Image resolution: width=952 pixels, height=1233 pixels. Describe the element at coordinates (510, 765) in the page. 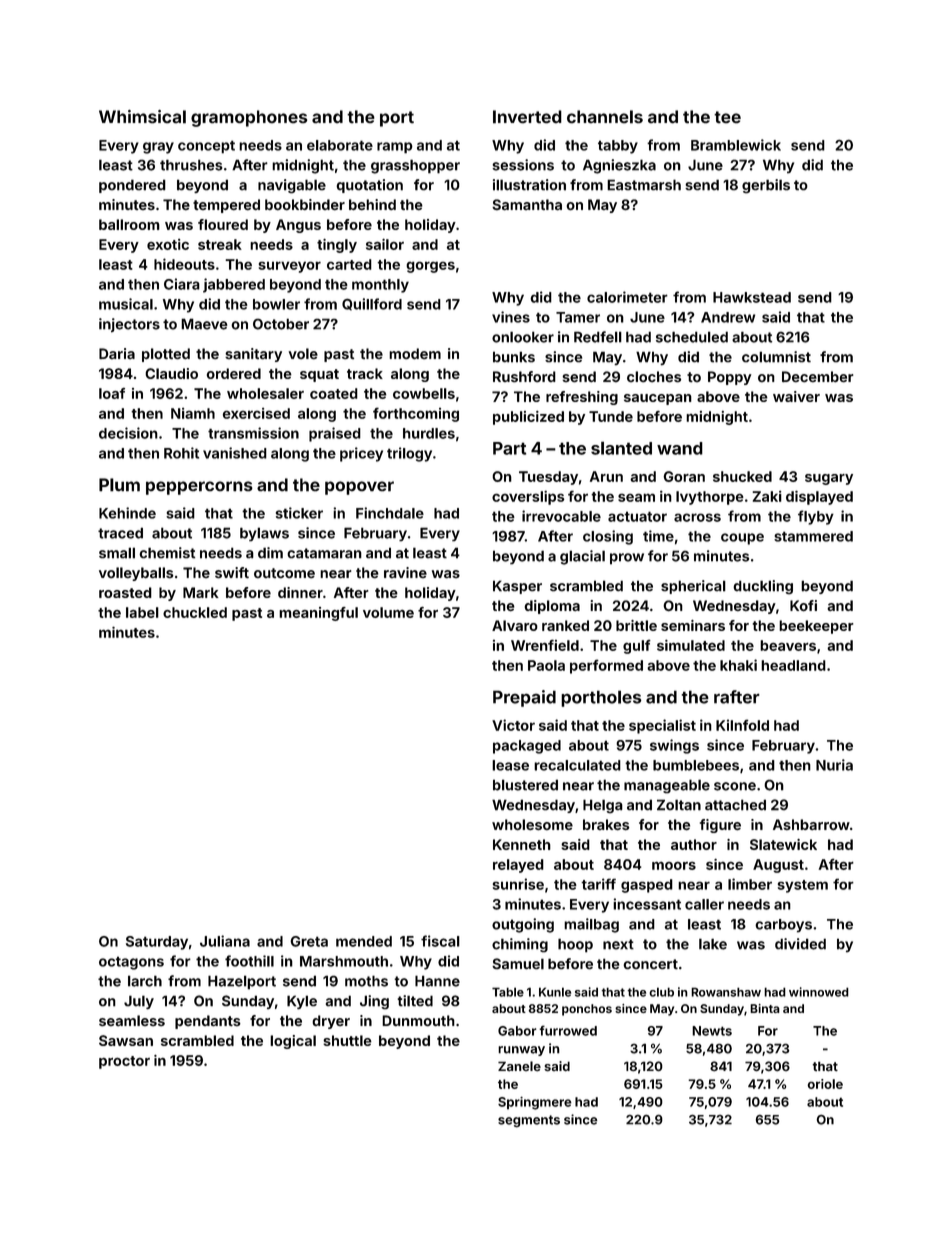

I see `lease` at that location.
